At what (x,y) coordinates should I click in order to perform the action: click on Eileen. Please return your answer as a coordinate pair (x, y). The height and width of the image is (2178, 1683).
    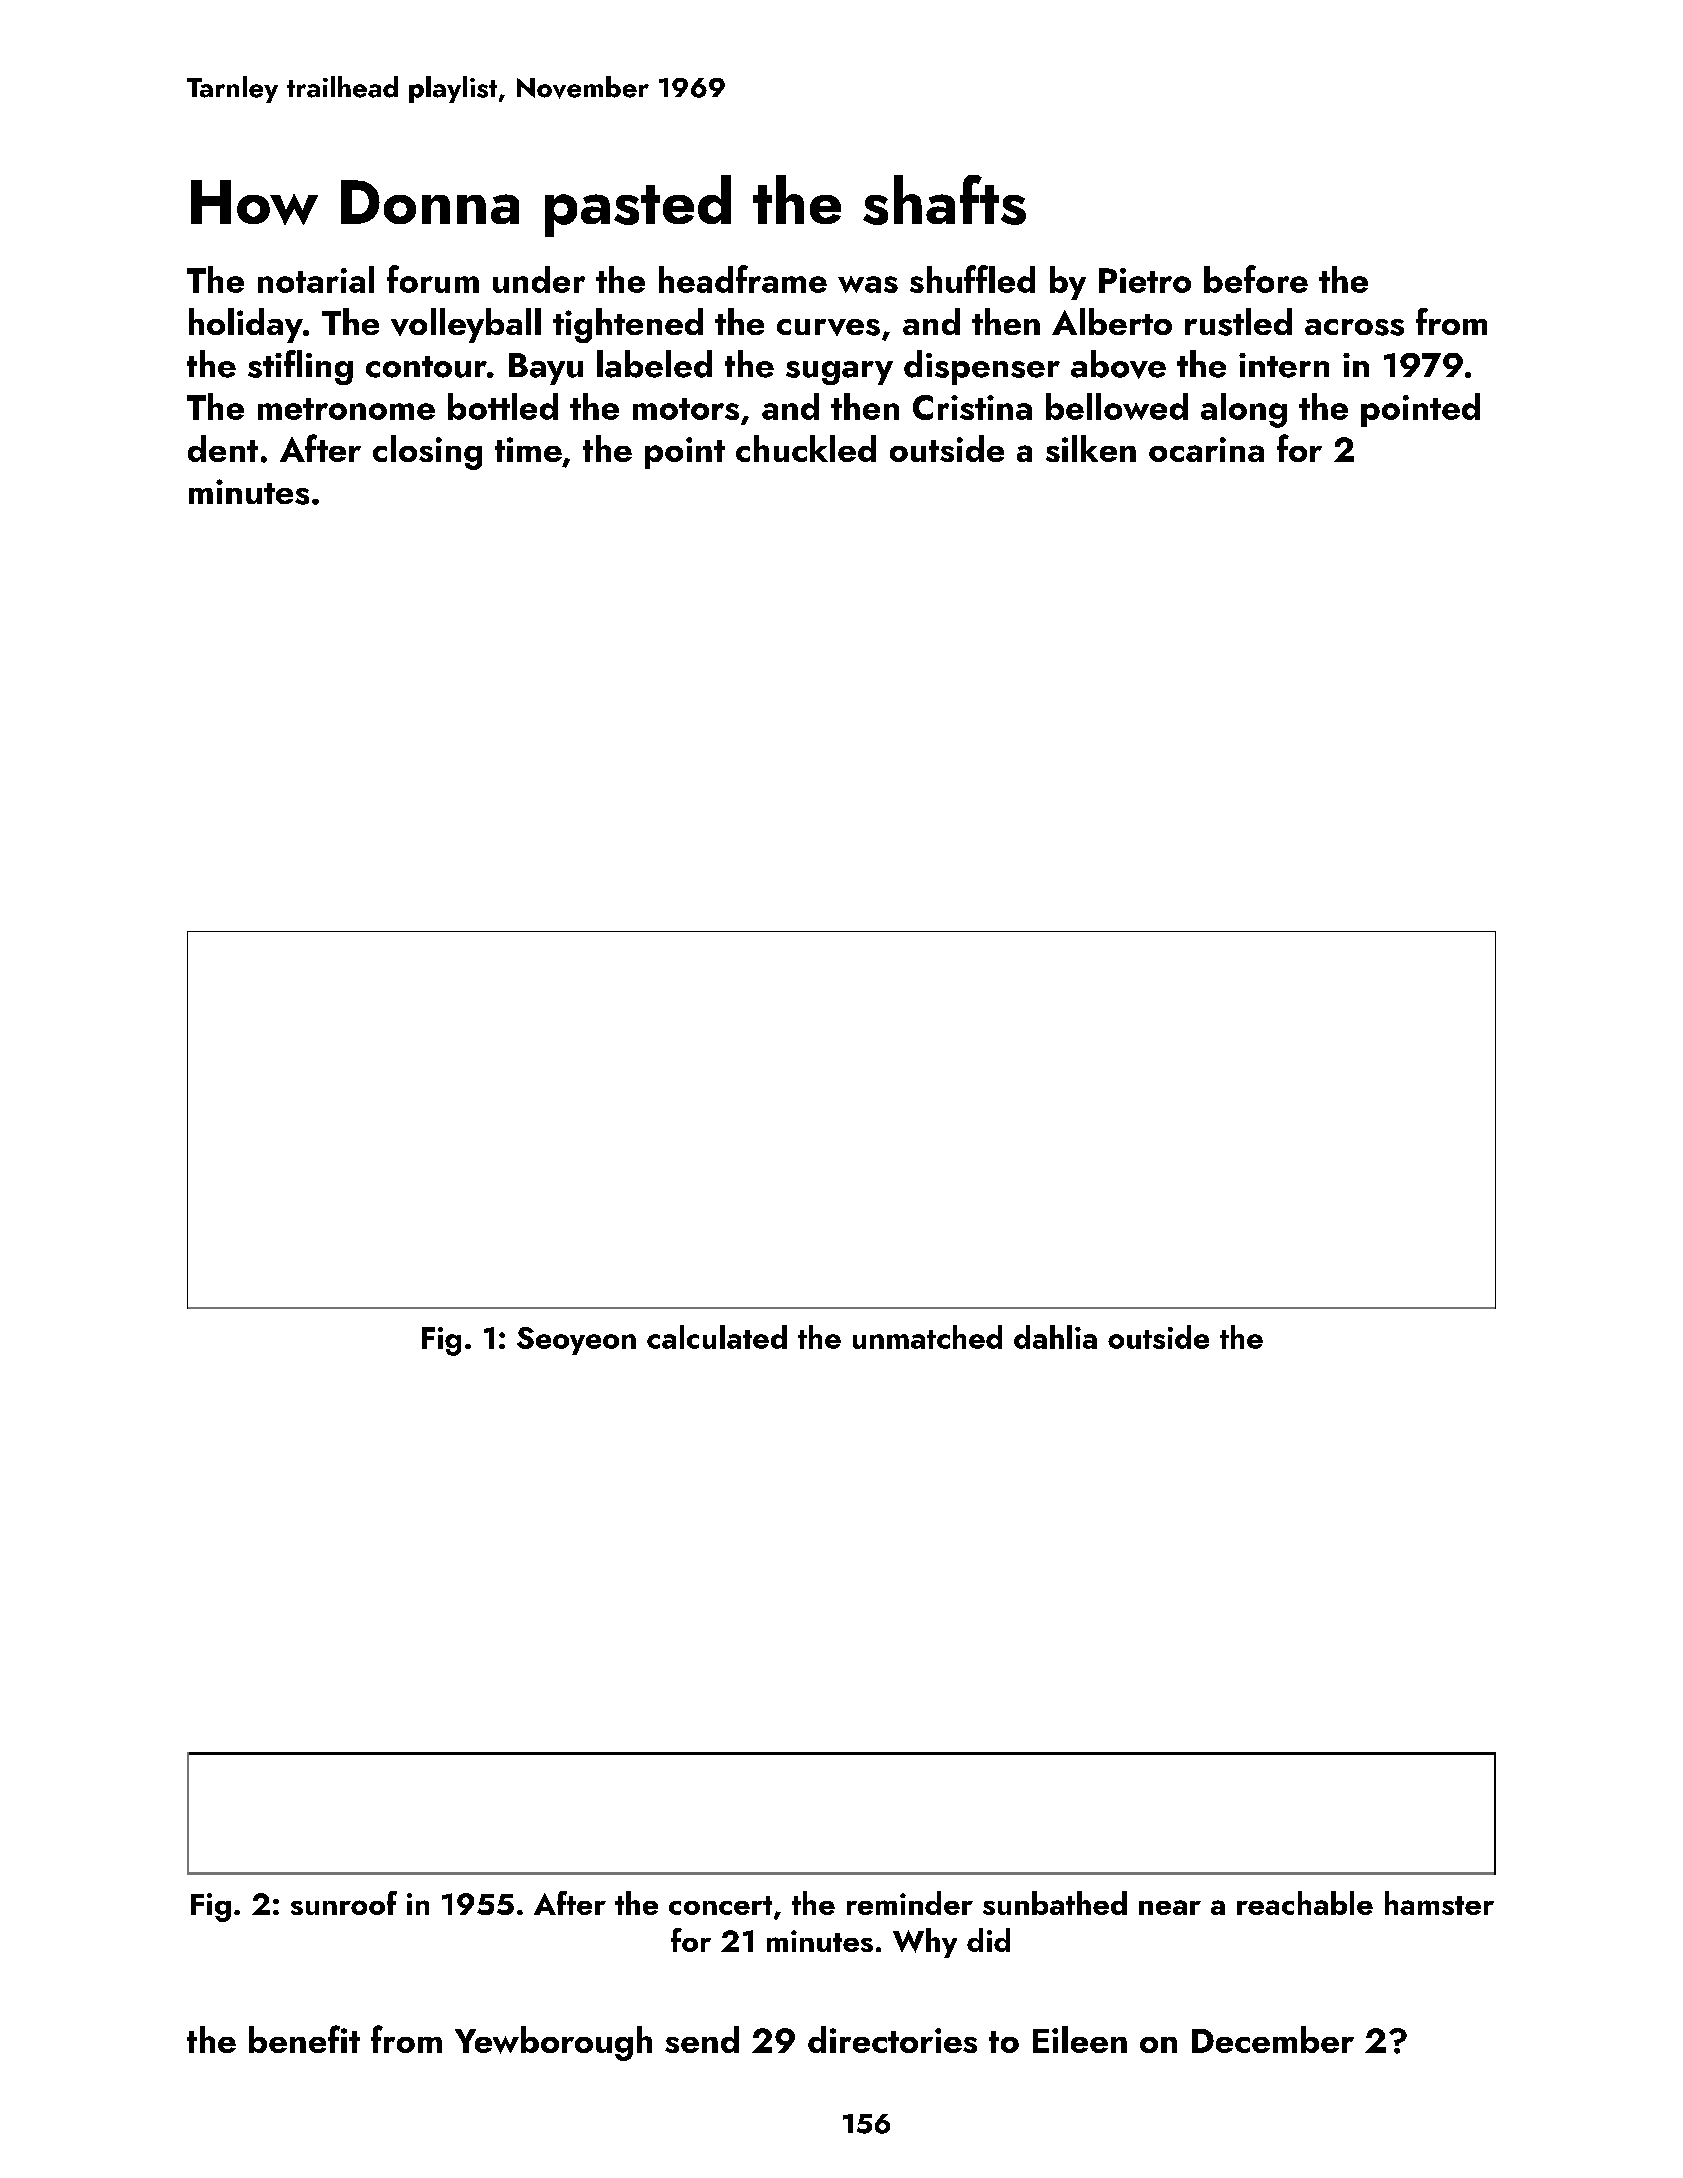
    Looking at the image, I should click on (1080, 2039).
